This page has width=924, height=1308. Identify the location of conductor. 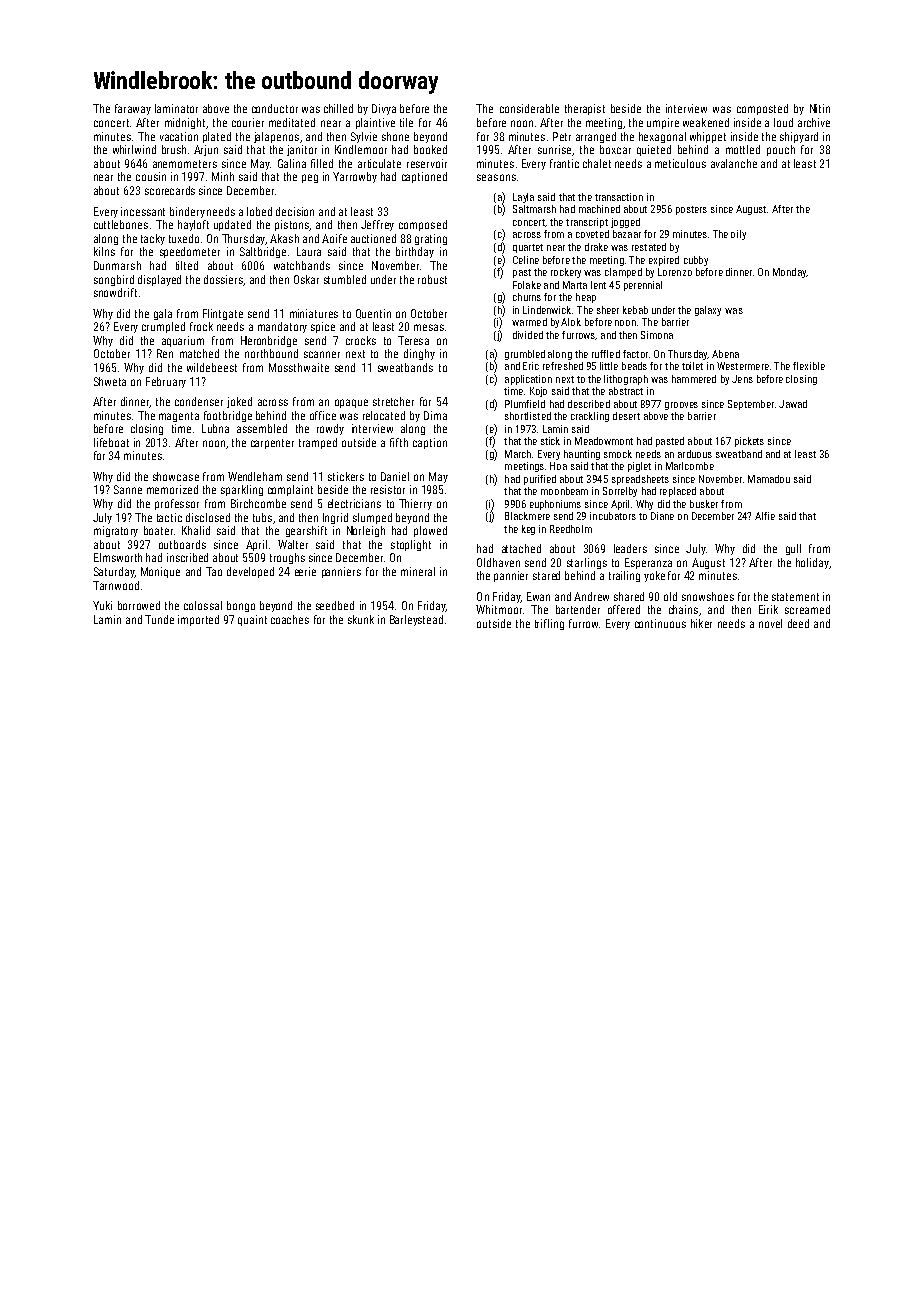
(275, 108).
